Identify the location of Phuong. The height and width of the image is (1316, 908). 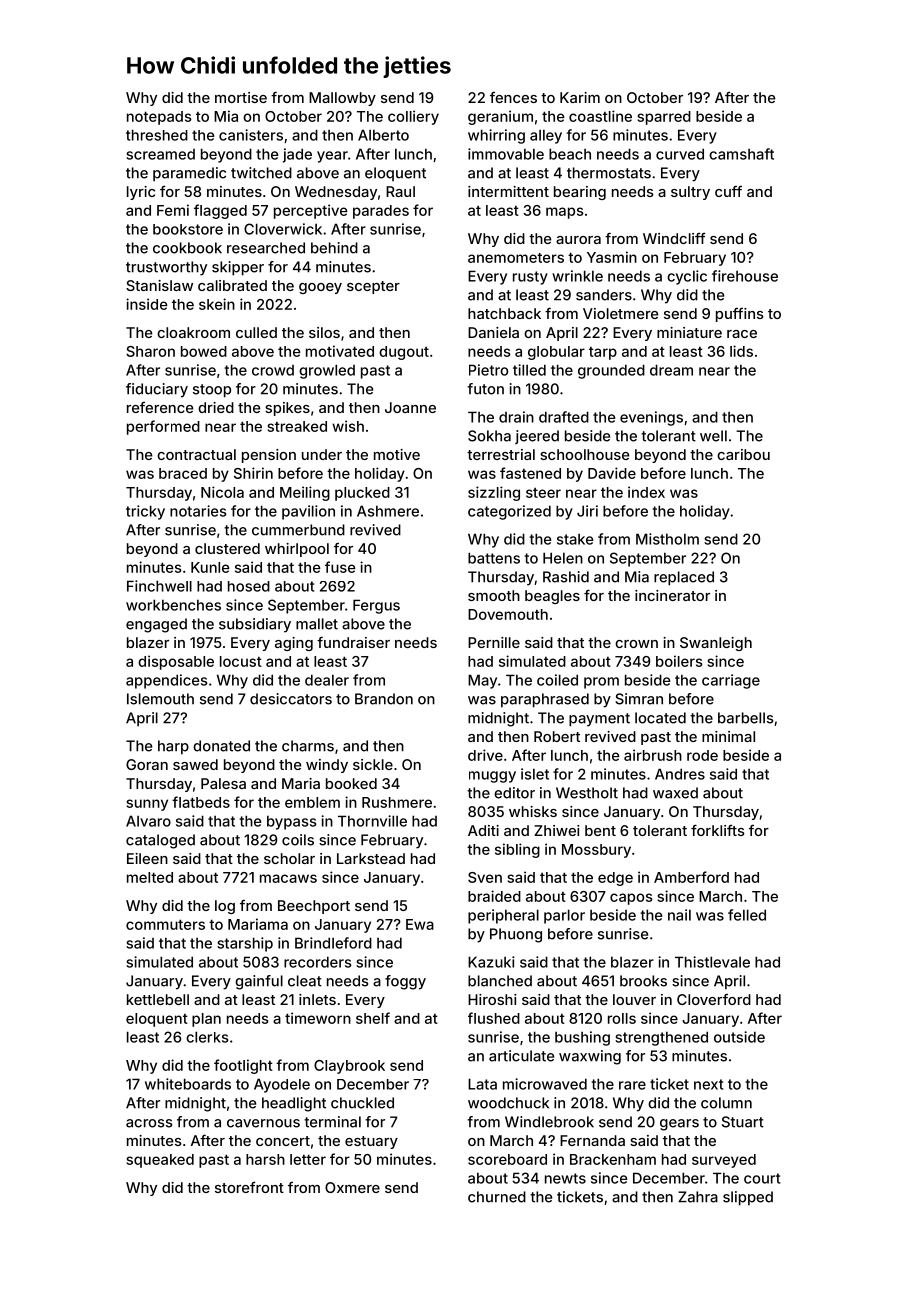
(516, 935).
